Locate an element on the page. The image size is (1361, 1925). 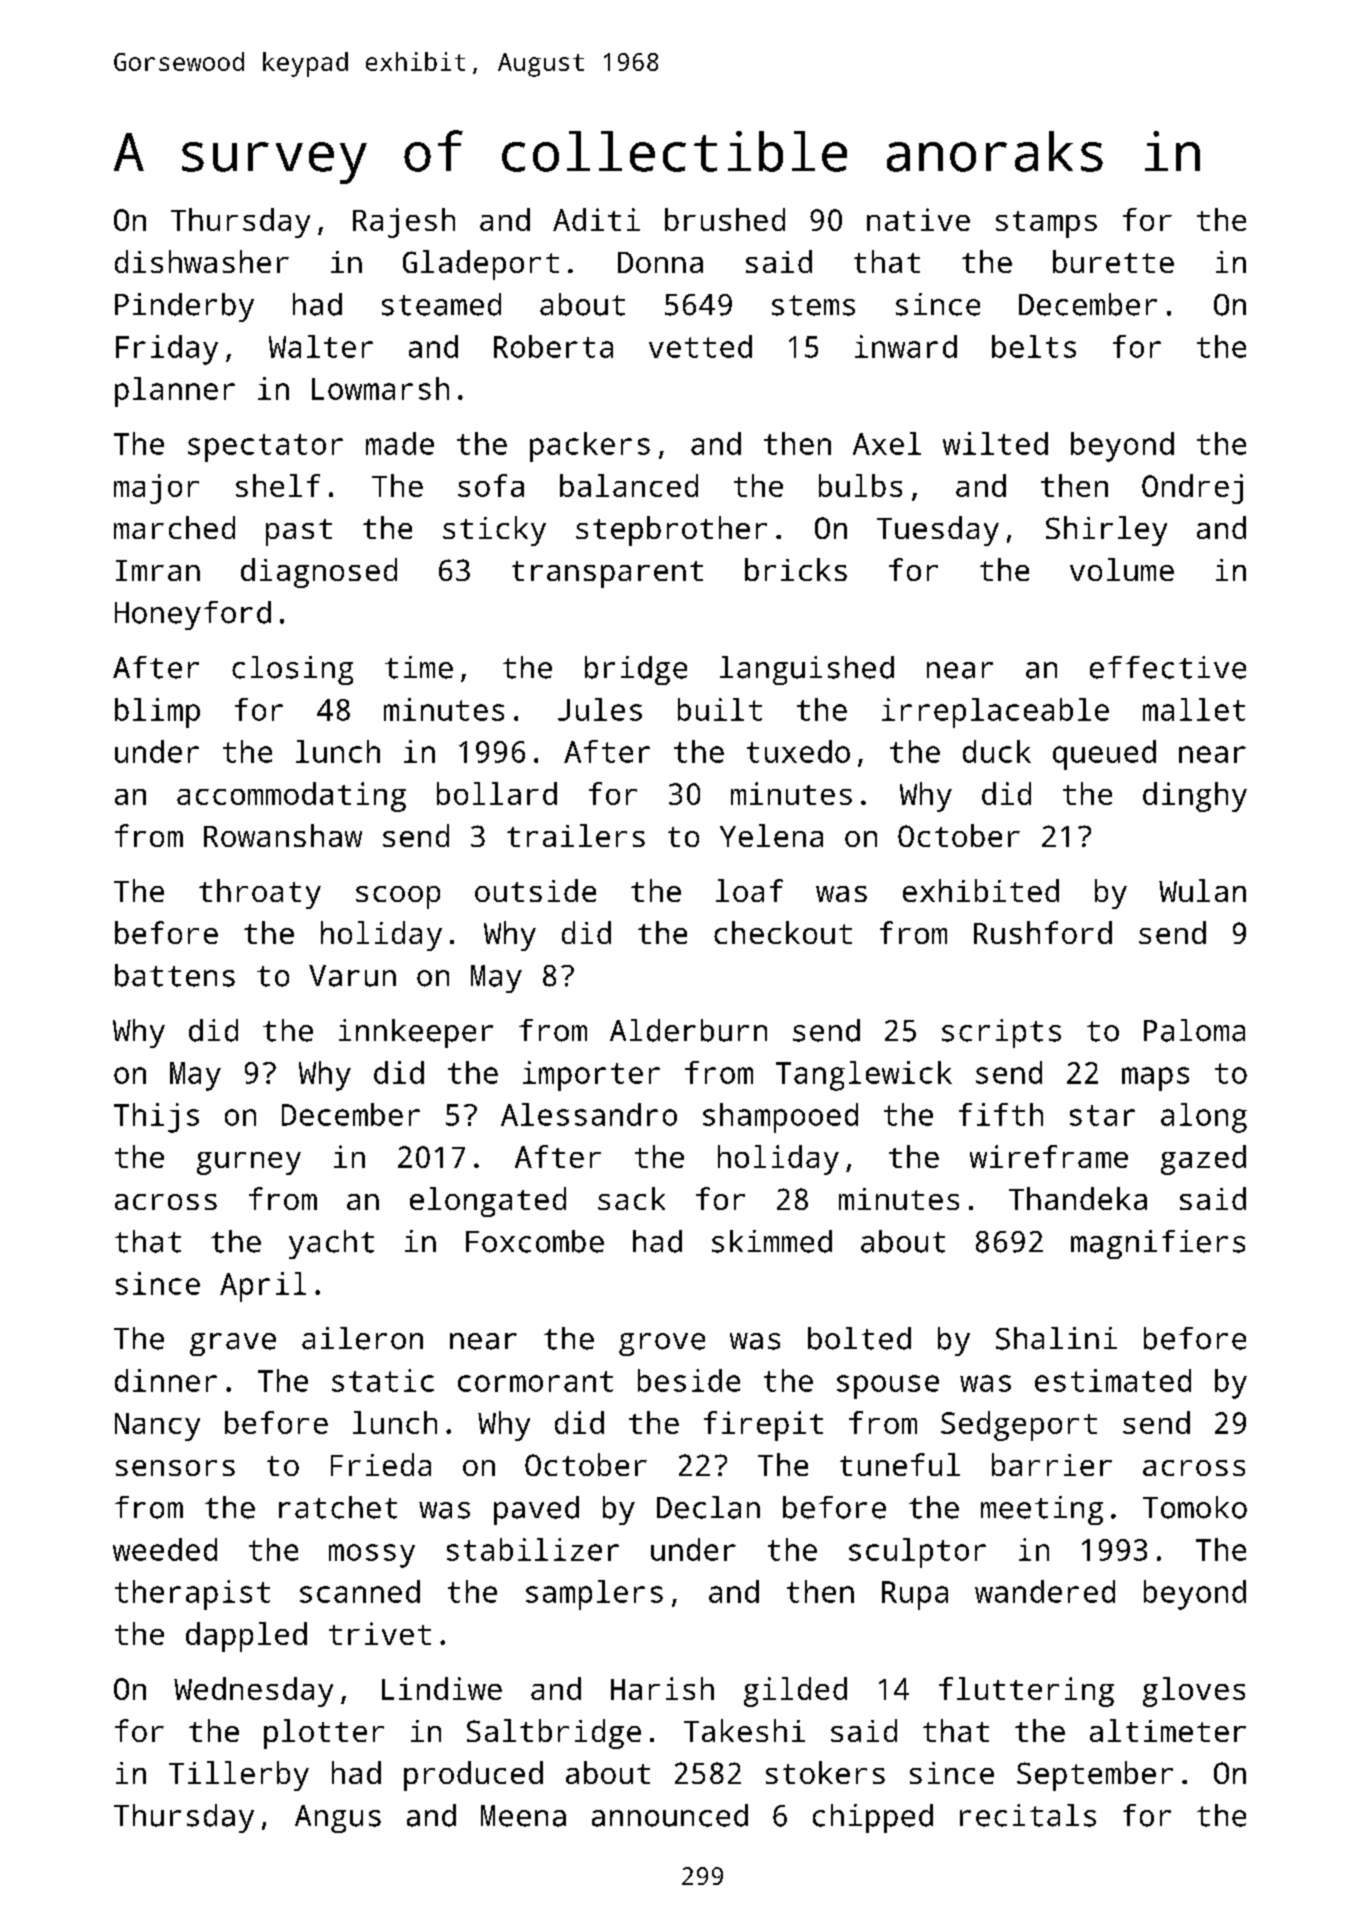
Ondrej is located at coordinates (1192, 489).
